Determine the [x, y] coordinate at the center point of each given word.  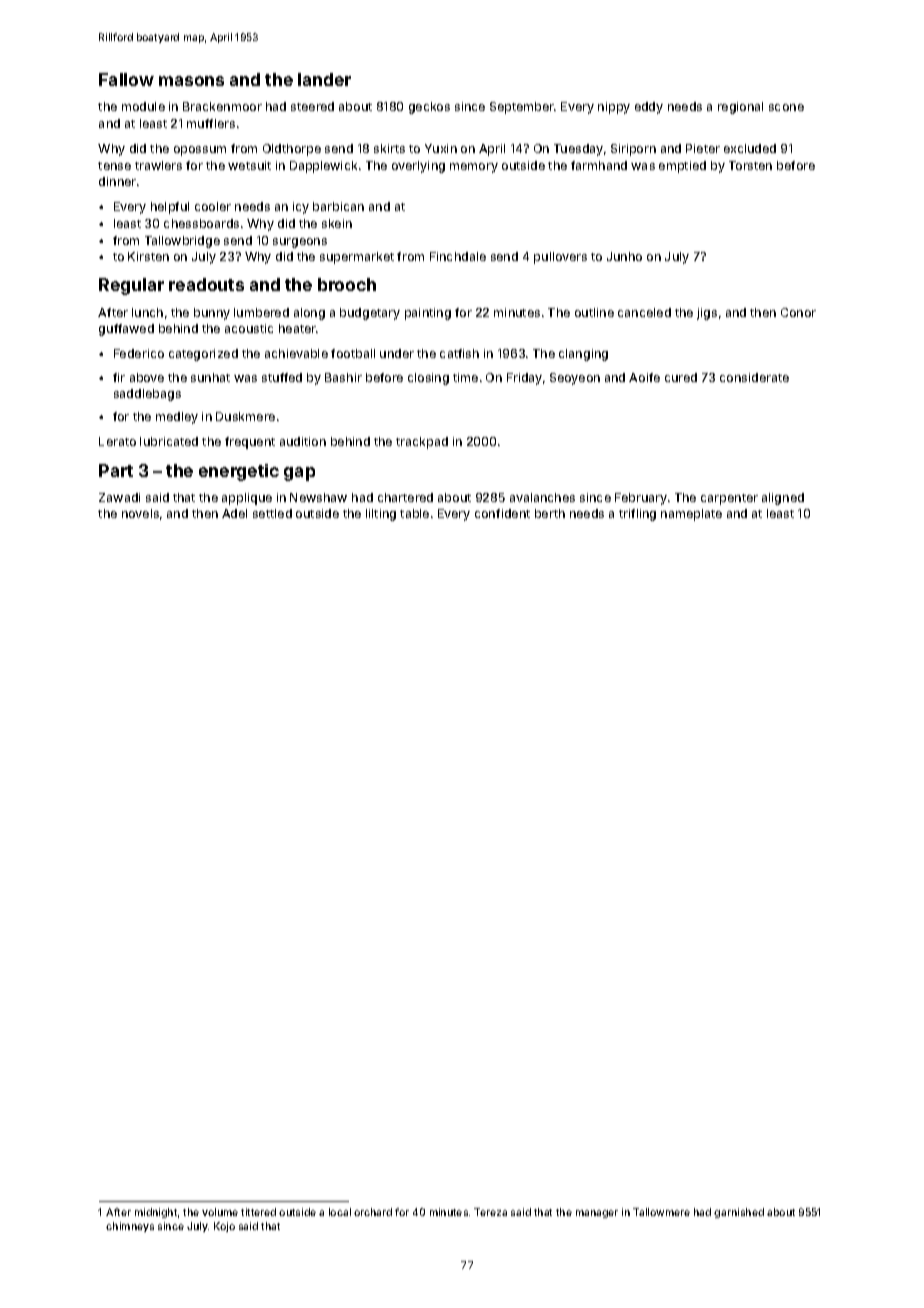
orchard [373, 1212]
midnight [156, 1213]
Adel [234, 513]
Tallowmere [661, 1212]
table [414, 513]
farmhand [599, 165]
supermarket [357, 258]
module [143, 106]
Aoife [644, 377]
